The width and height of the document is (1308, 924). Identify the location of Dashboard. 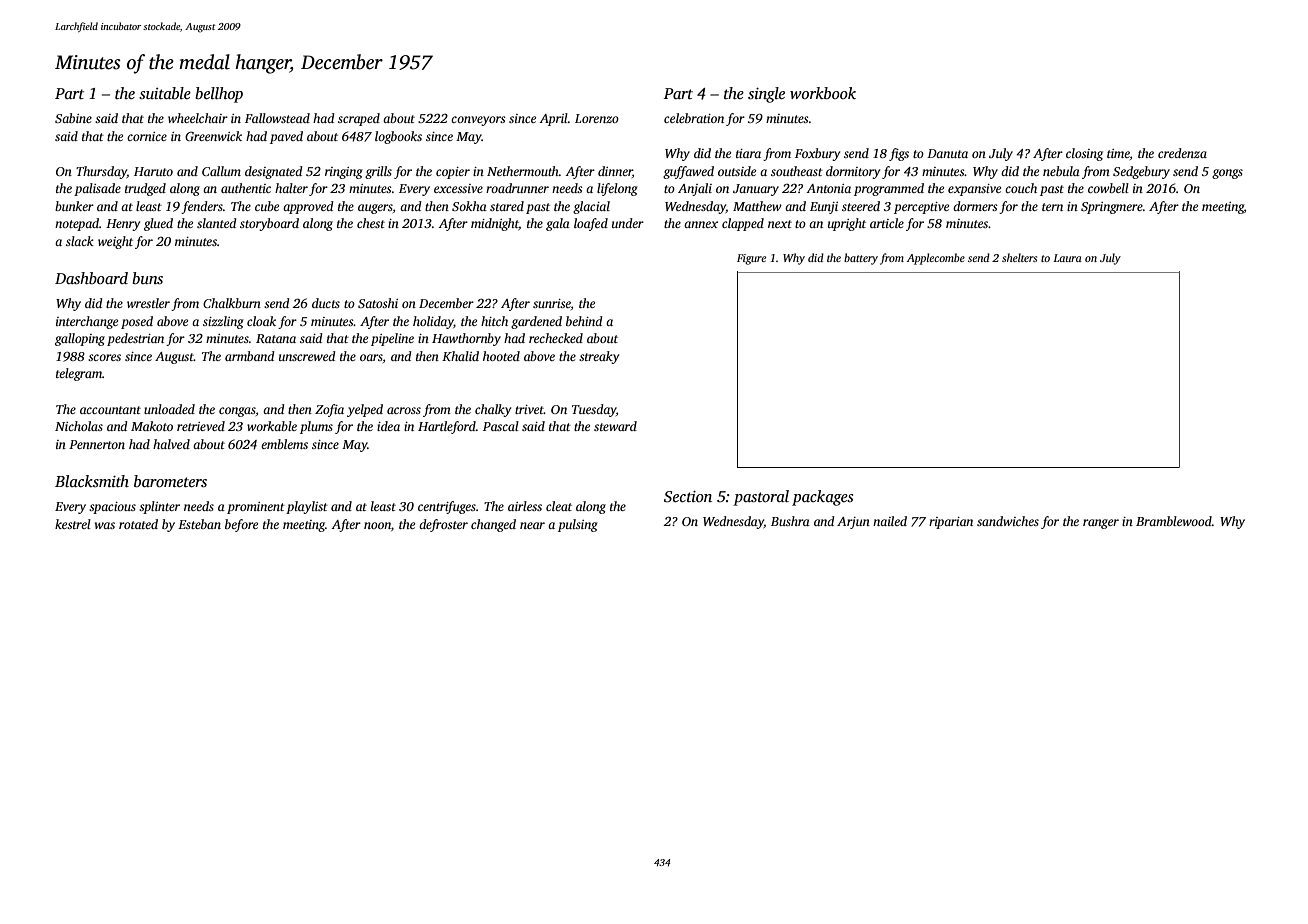
(91, 278).
